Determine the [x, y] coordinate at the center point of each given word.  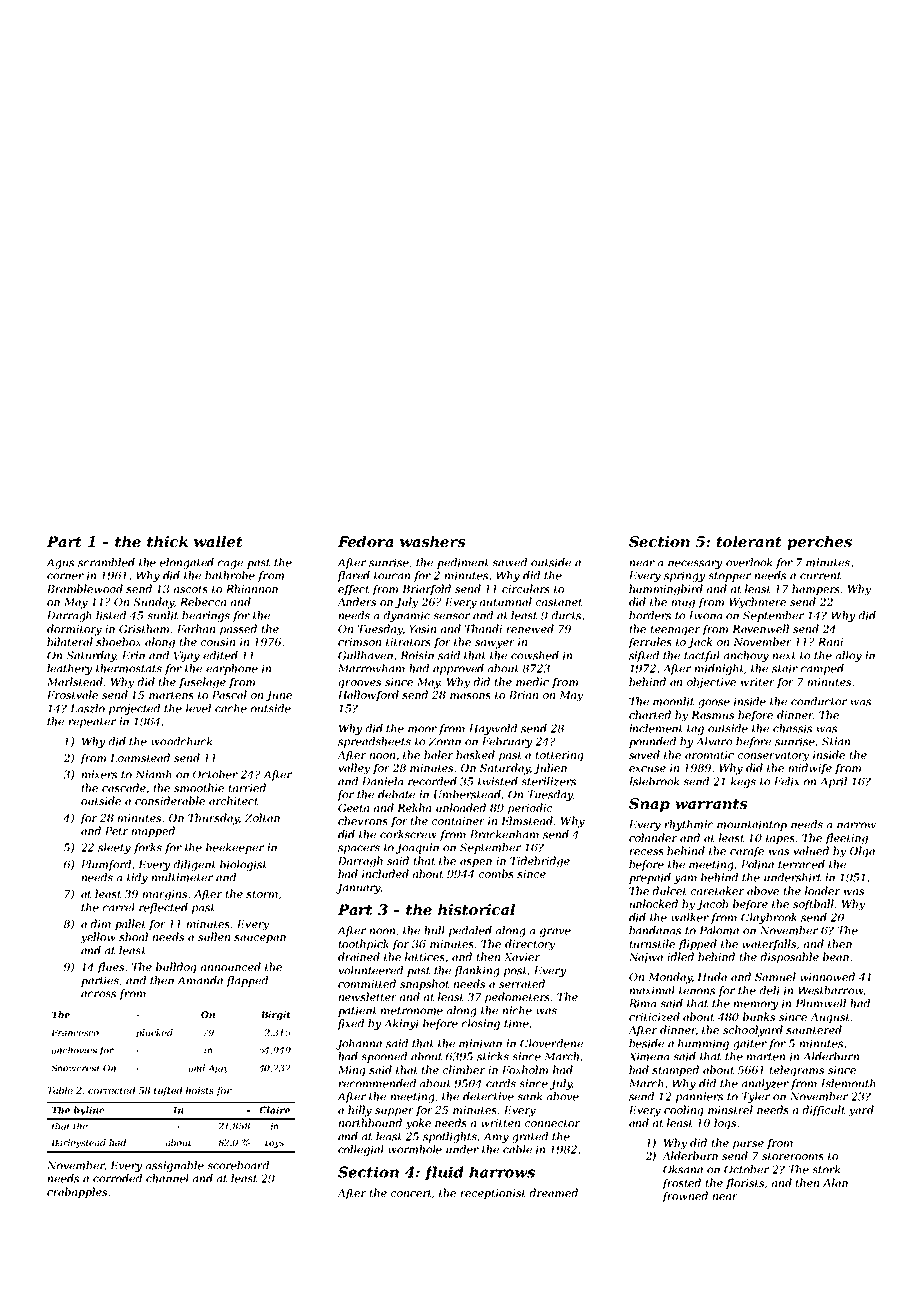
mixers [99, 774]
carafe [747, 852]
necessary [695, 564]
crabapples [77, 1193]
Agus [60, 563]
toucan [392, 576]
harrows [502, 1172]
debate [396, 794]
